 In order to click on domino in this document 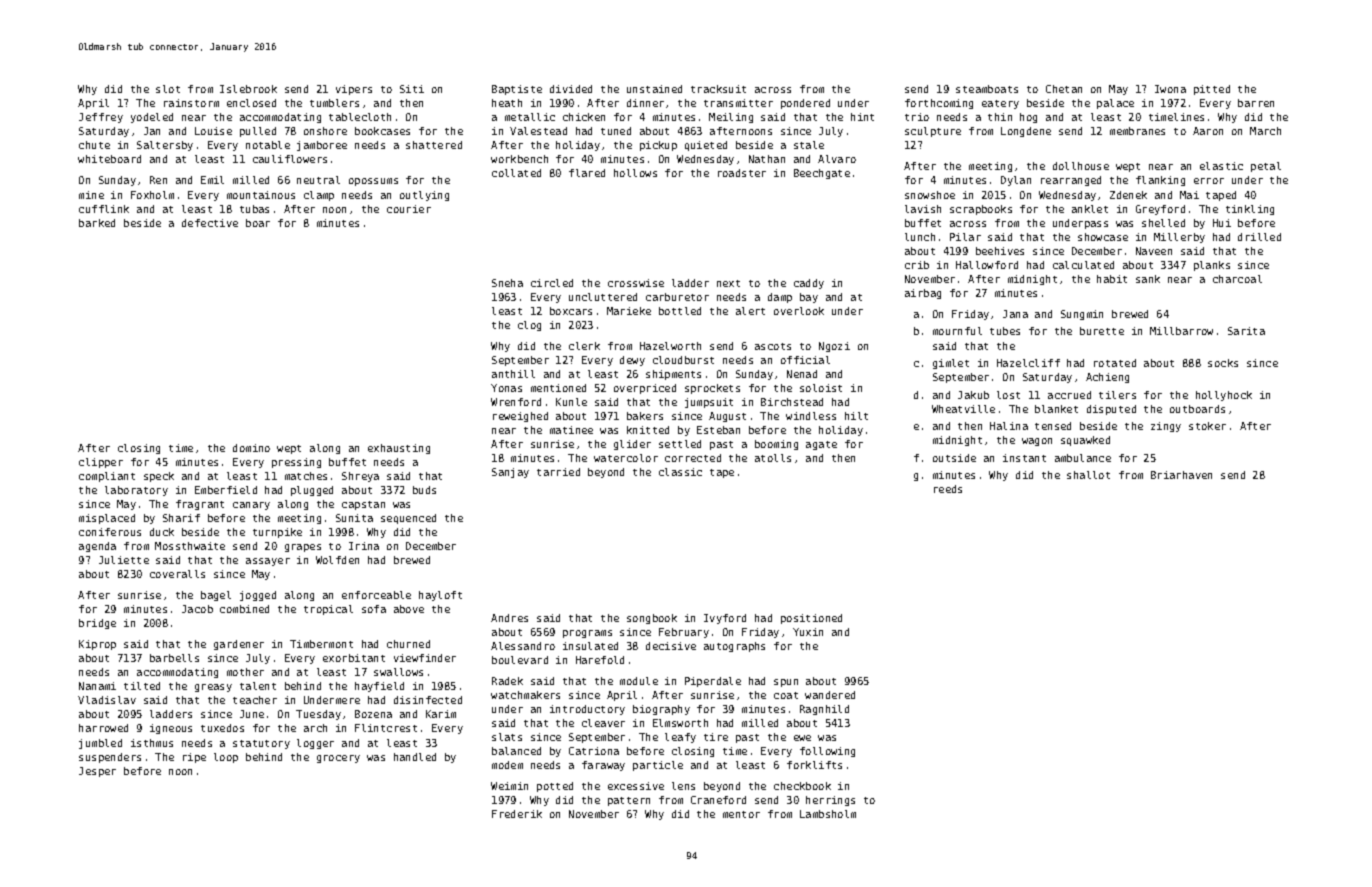, I will do `click(251, 448)`.
